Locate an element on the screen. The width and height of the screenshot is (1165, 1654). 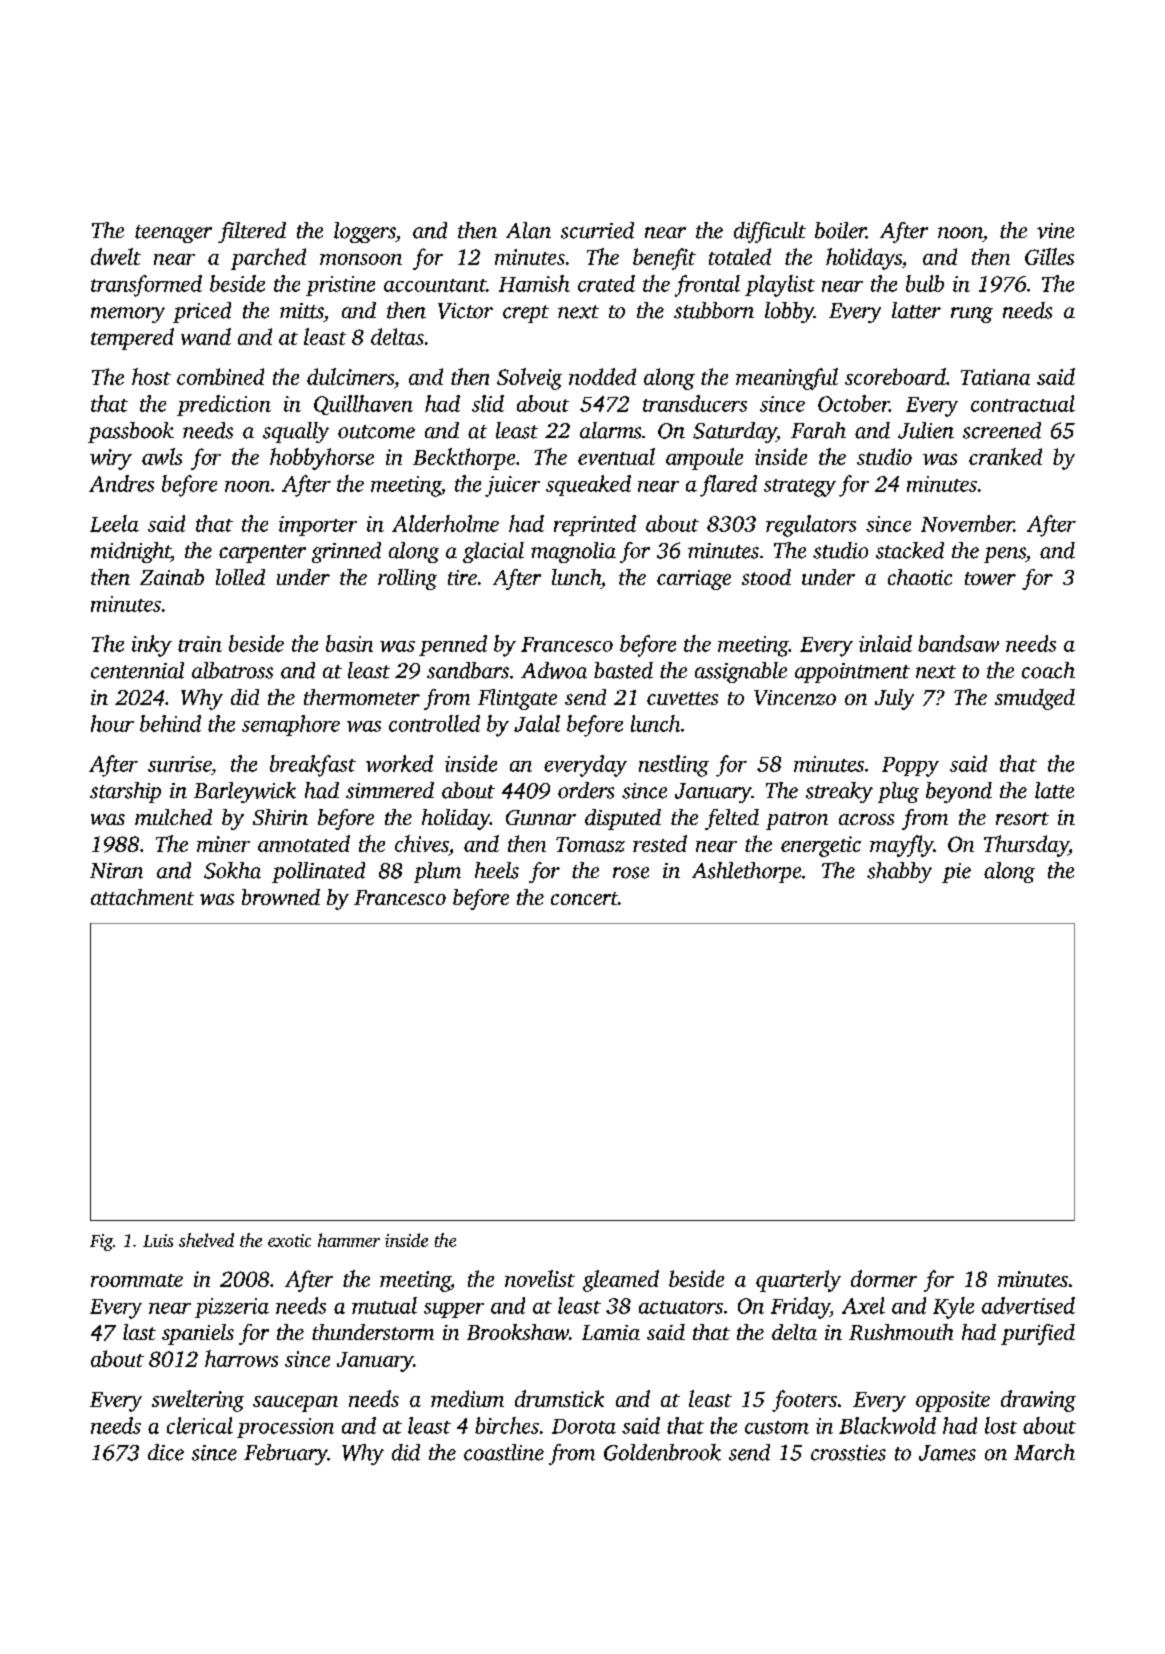
plum is located at coordinates (437, 872).
